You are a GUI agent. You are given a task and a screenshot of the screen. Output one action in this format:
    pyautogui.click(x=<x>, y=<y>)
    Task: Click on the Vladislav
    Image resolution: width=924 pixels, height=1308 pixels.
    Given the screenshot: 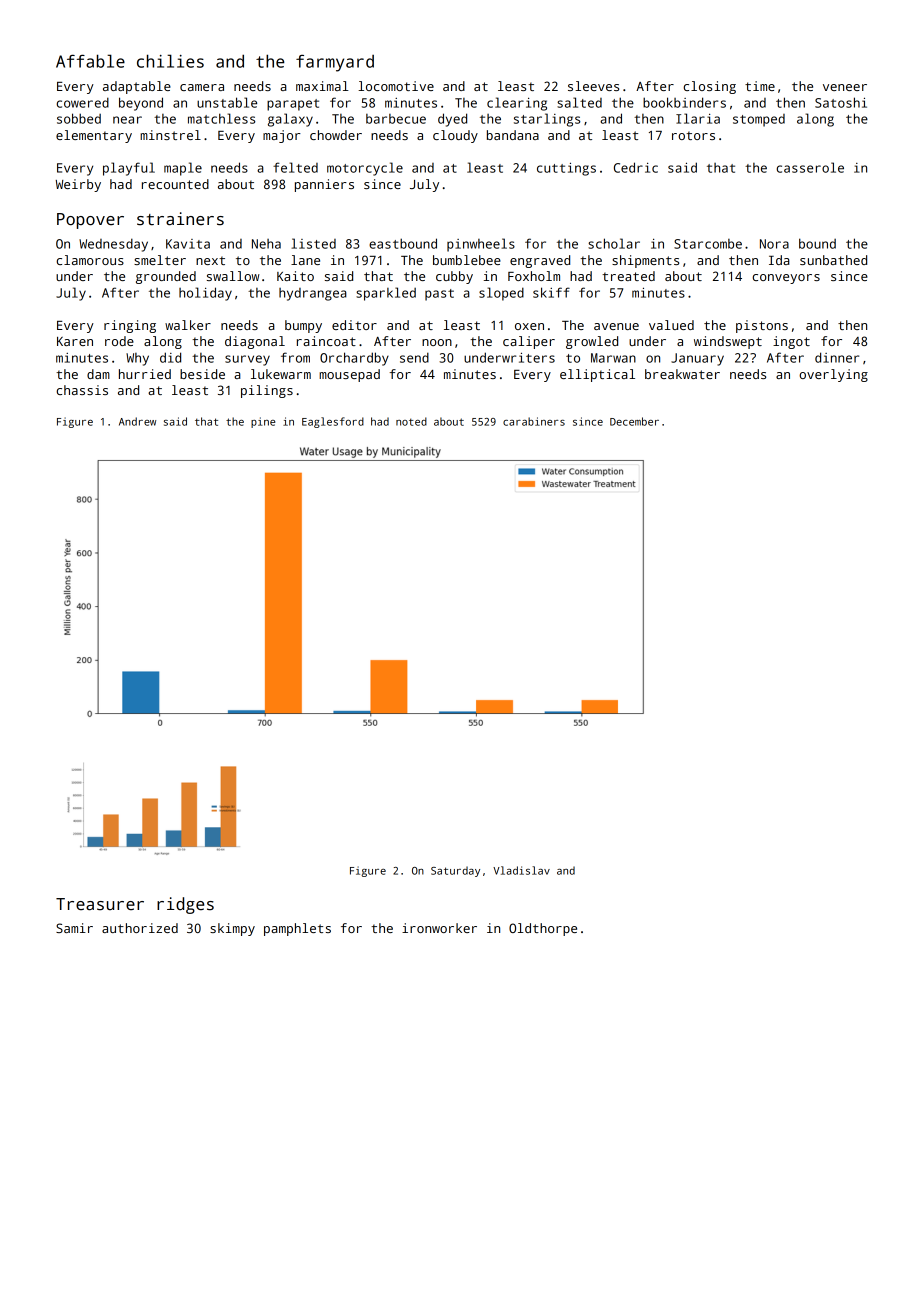 What is the action you would take?
    pyautogui.click(x=521, y=870)
